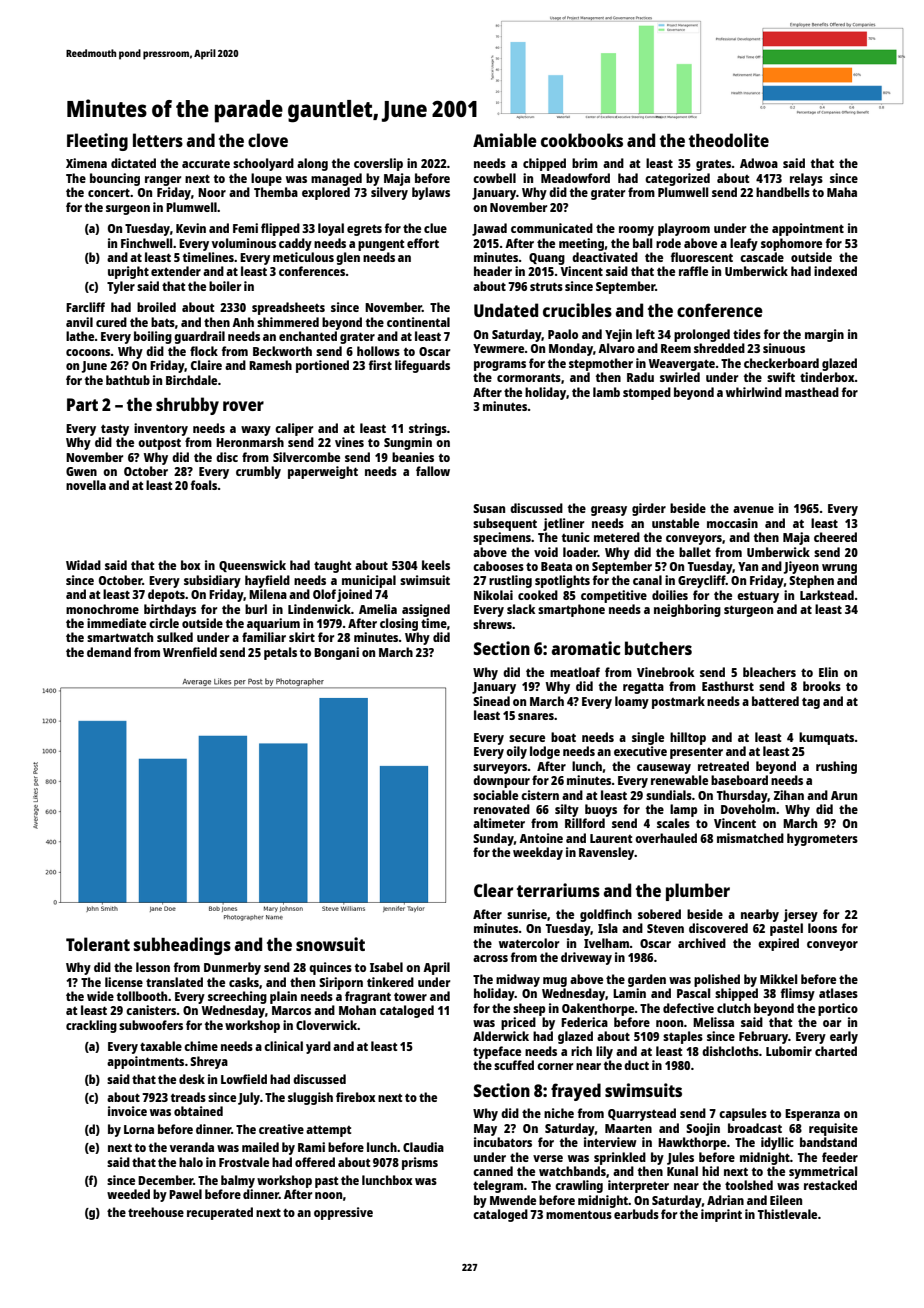 This screenshot has width=924, height=1308. Describe the element at coordinates (98, 944) in the screenshot. I see `Tolerant` at that location.
